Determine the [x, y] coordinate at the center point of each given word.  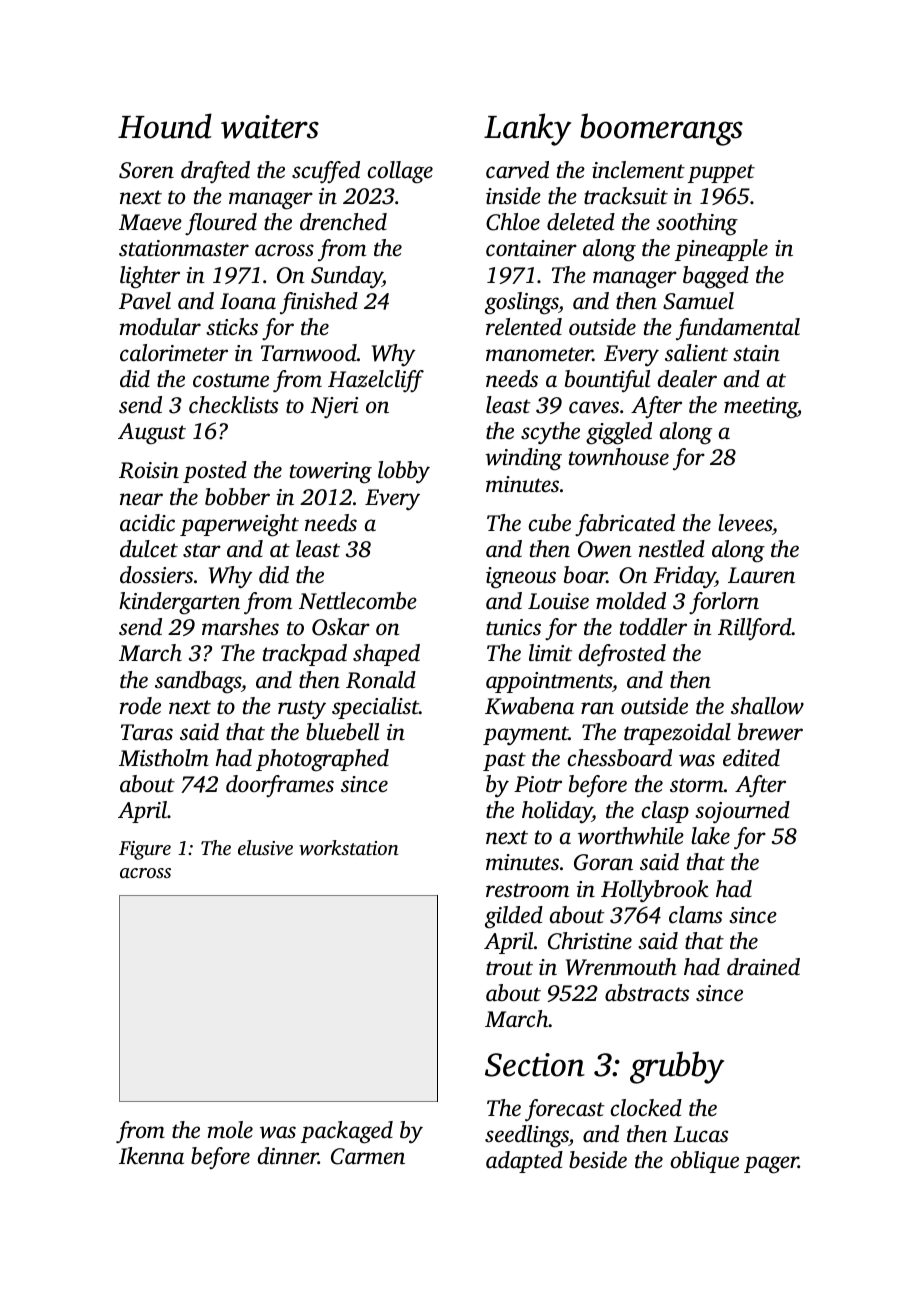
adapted [524, 1162]
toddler [653, 627]
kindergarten [179, 603]
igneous [521, 578]
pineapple [721, 250]
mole [230, 1130]
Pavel [145, 301]
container [531, 248]
